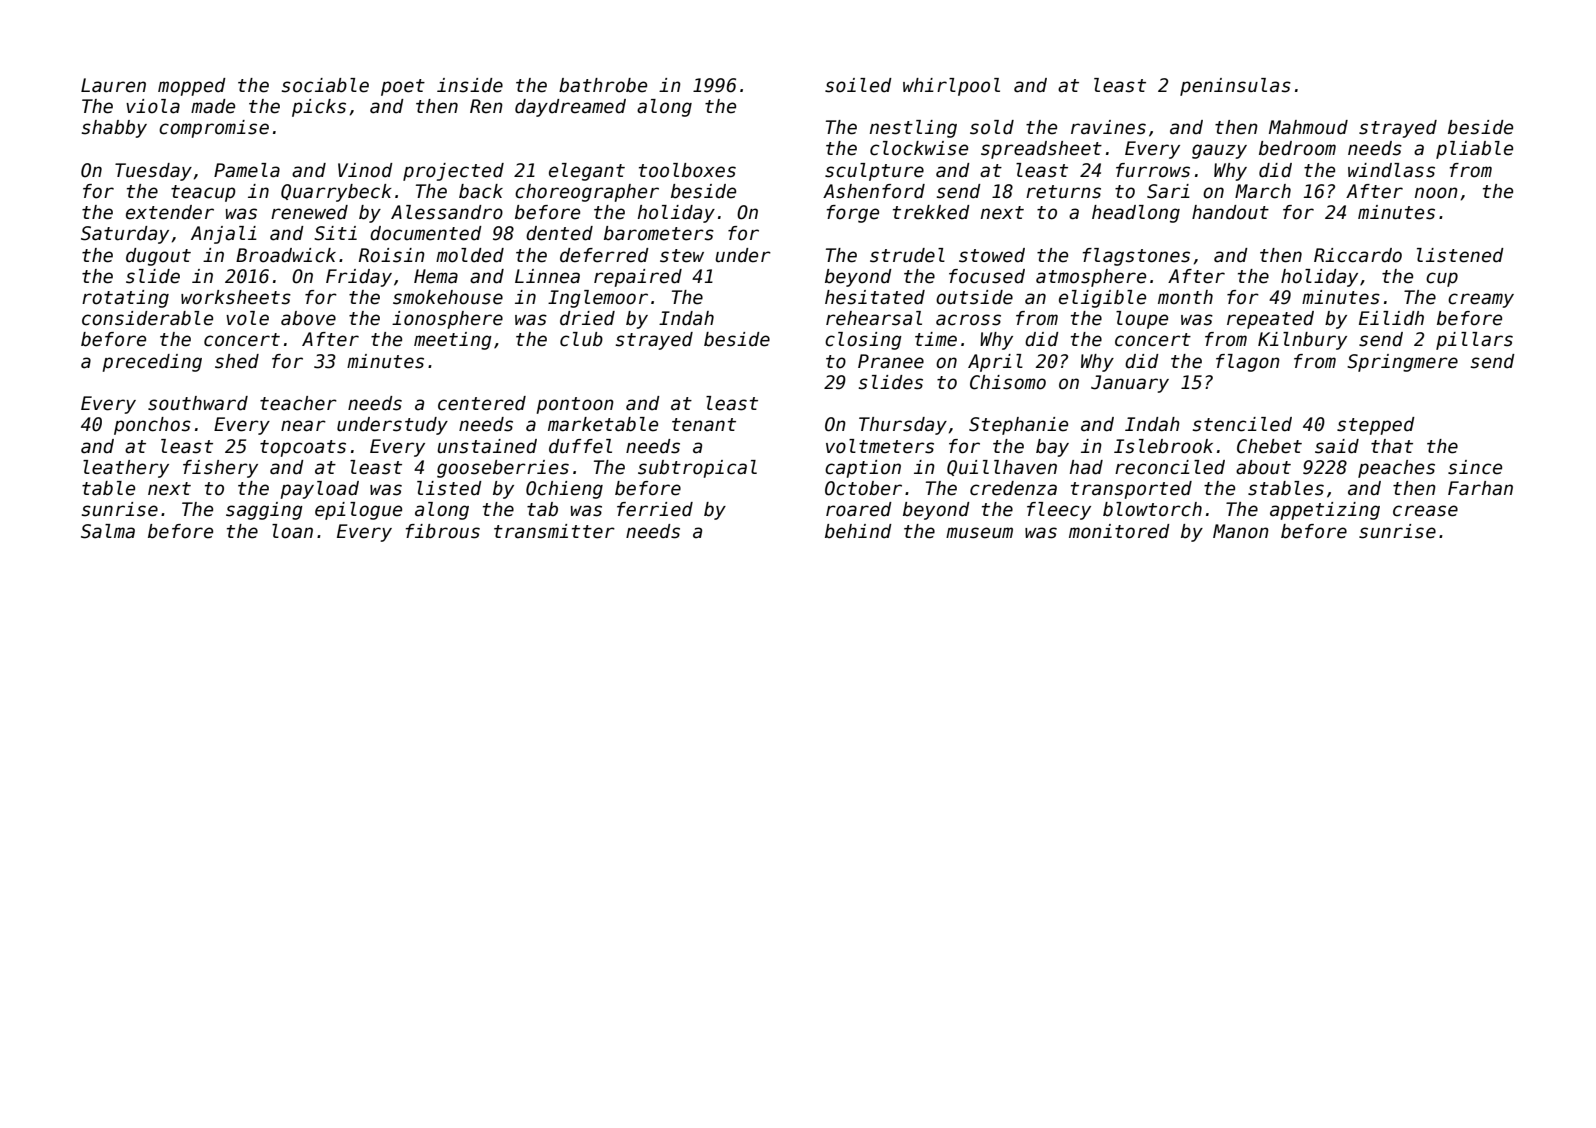 This image has height=1128, width=1596. What do you see at coordinates (1474, 341) in the image?
I see `pillars` at bounding box center [1474, 341].
